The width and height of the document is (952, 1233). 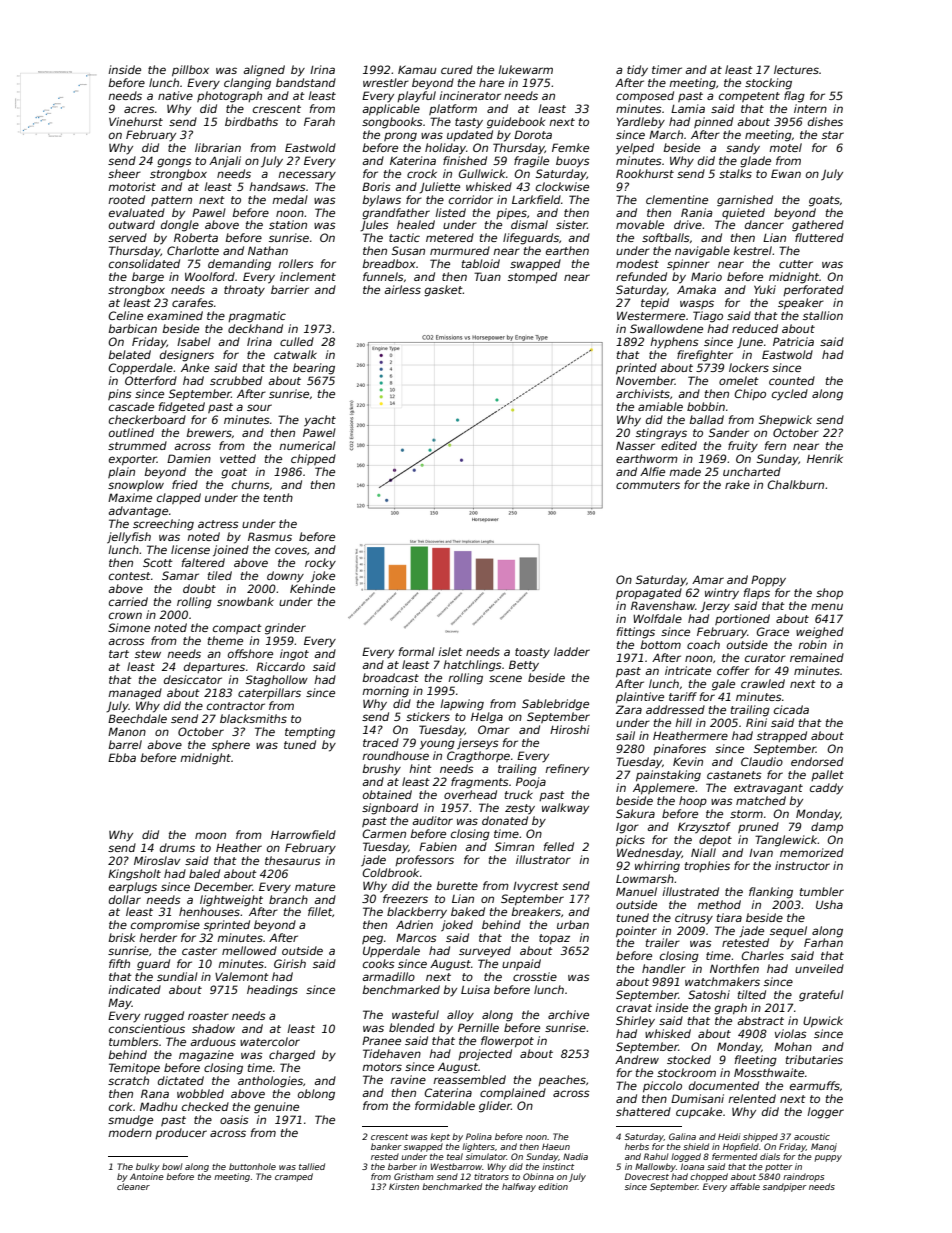 What do you see at coordinates (470, 135) in the document?
I see `updated` at bounding box center [470, 135].
